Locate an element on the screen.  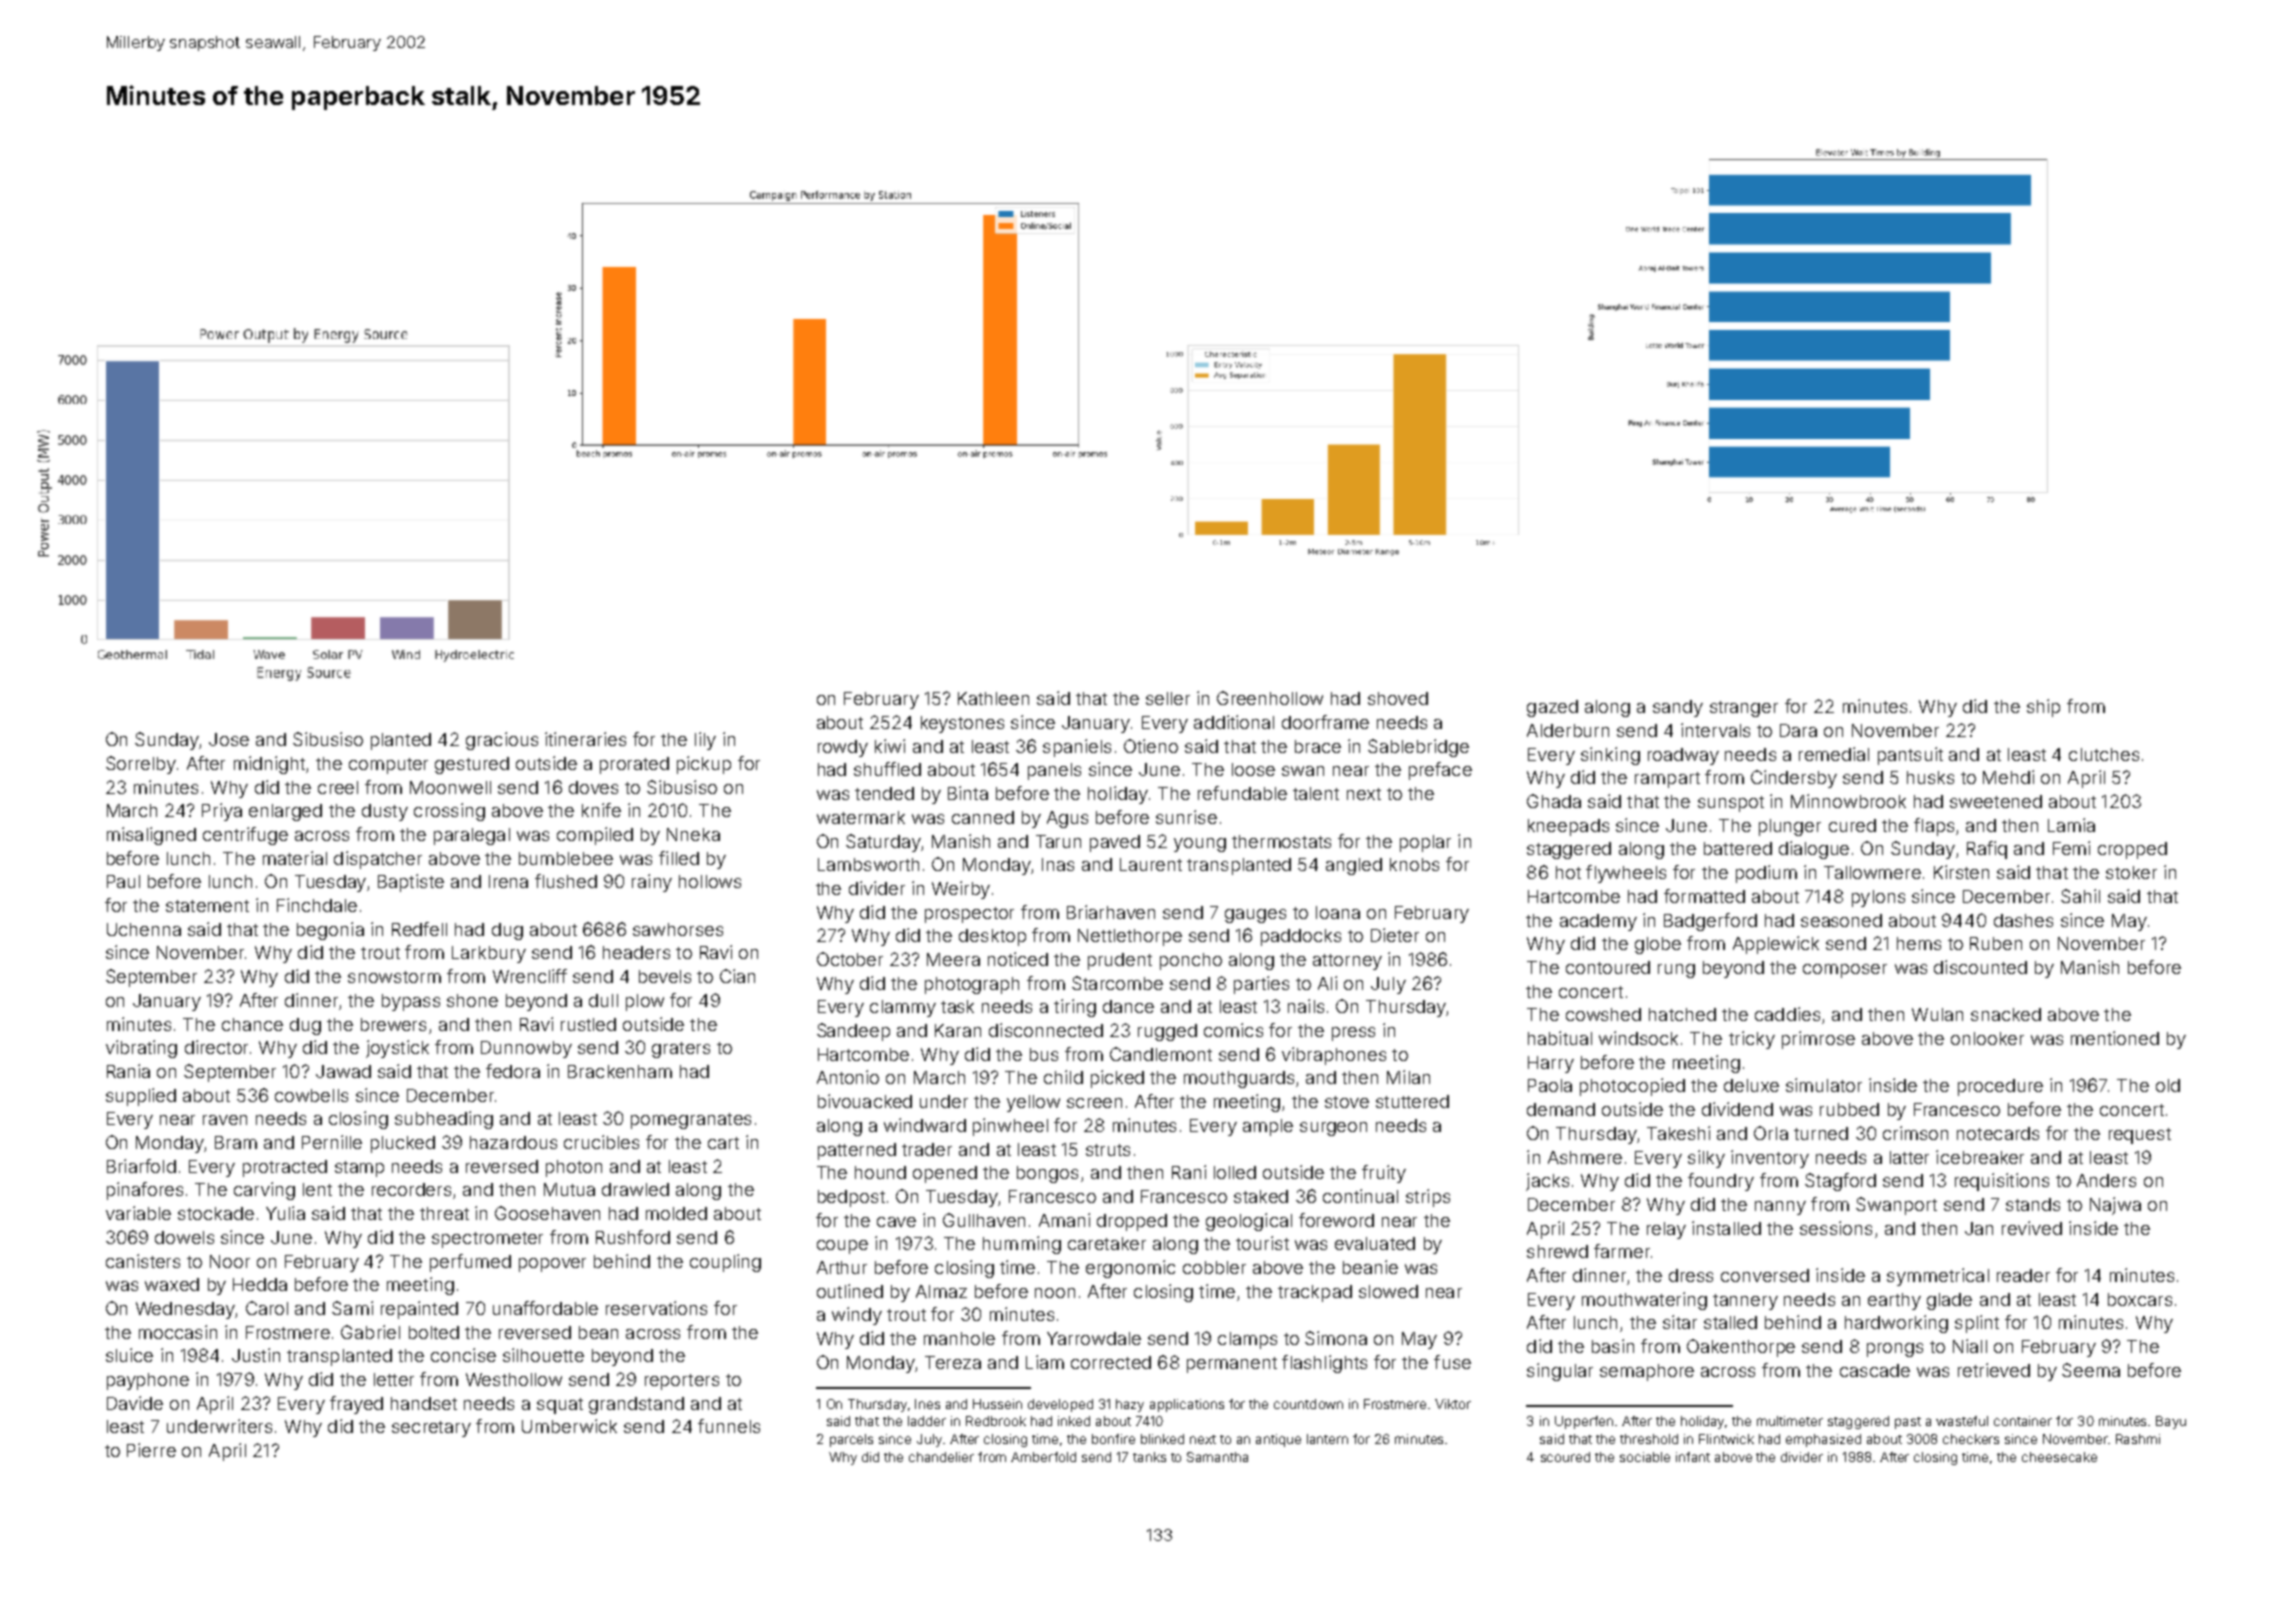
ship is located at coordinates (2043, 708).
